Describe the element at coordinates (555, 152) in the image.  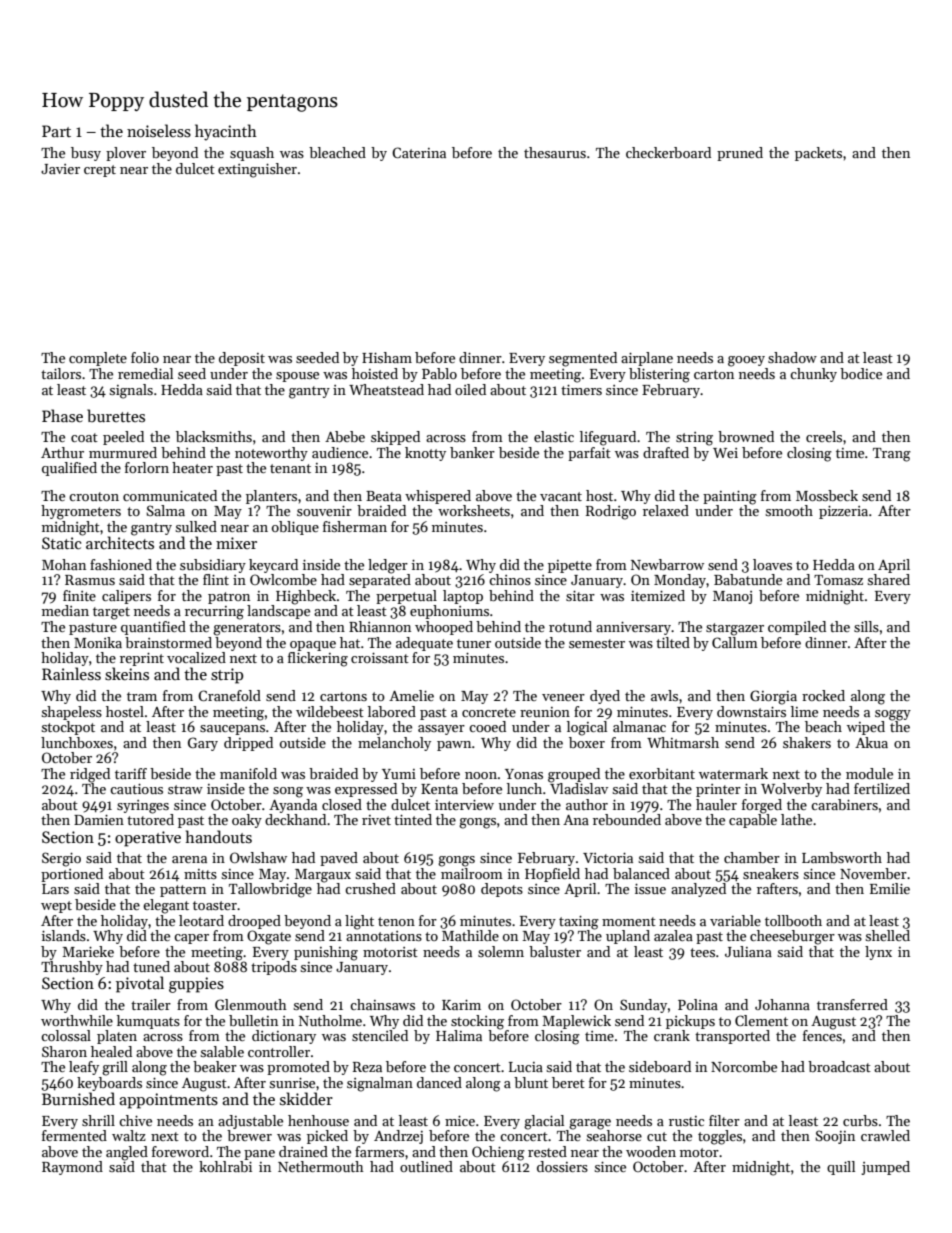
I see `thesaurus` at that location.
